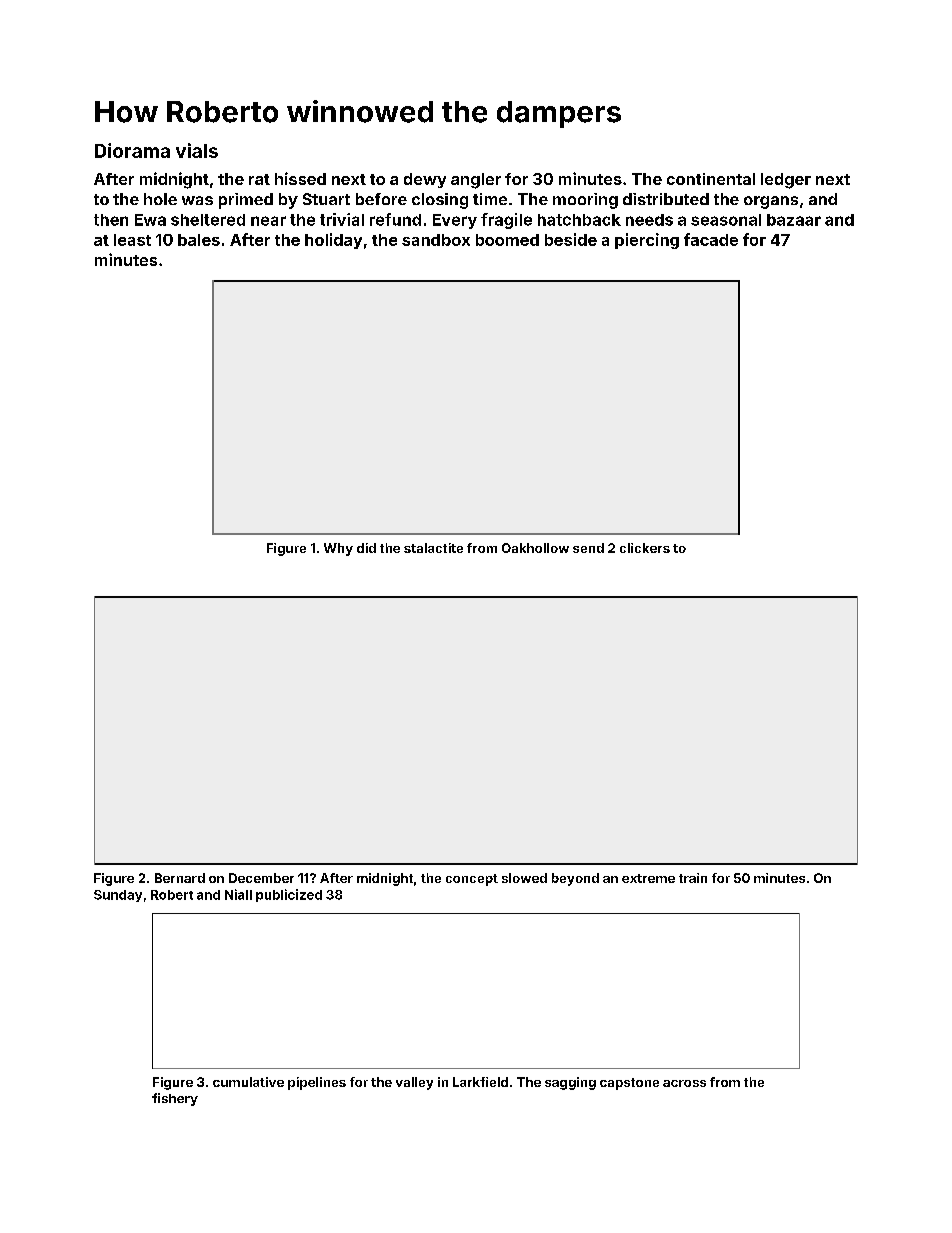 The image size is (952, 1233). Describe the element at coordinates (338, 549) in the screenshot. I see `Why` at that location.
